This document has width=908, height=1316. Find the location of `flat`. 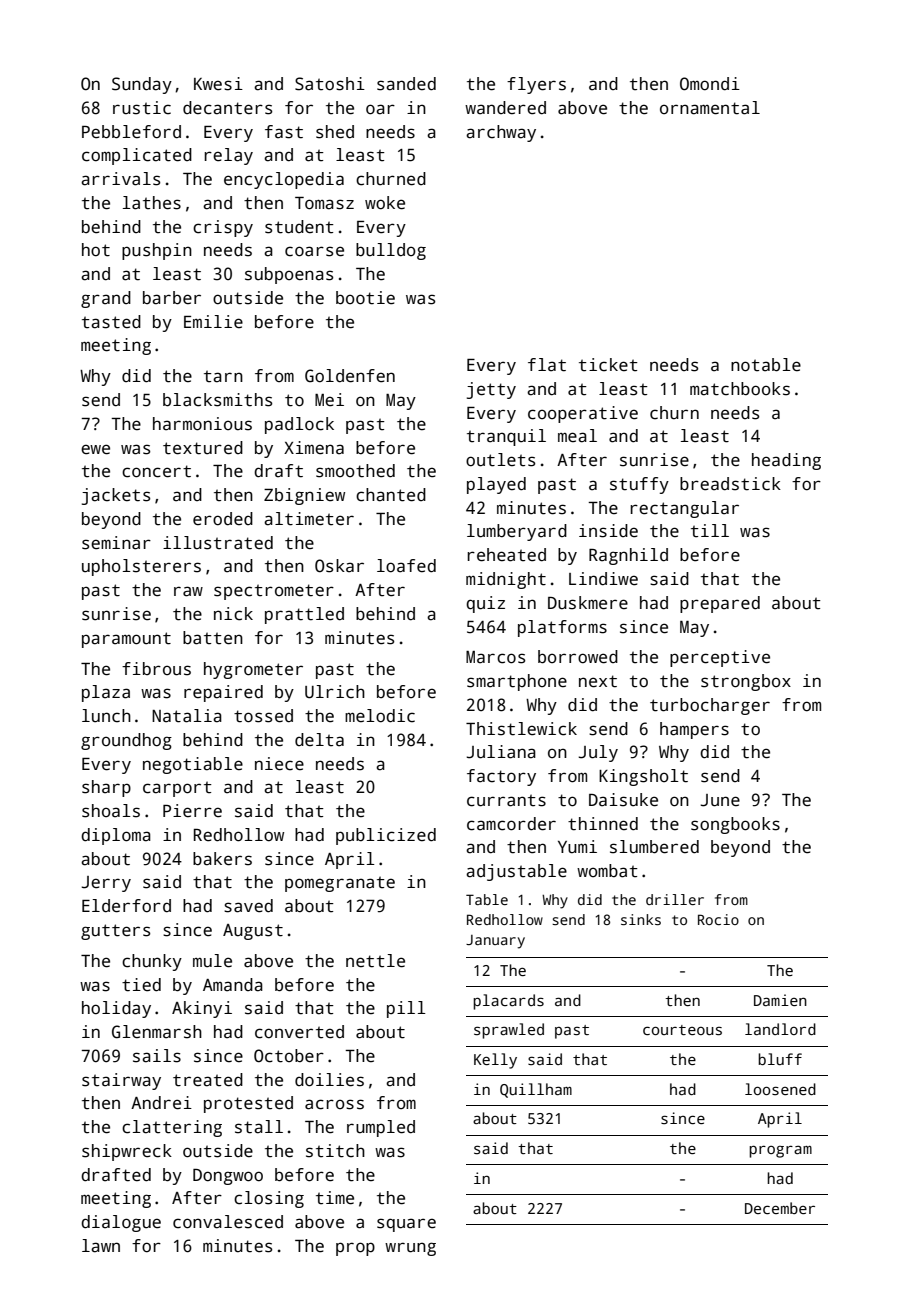

flat is located at coordinates (547, 365).
